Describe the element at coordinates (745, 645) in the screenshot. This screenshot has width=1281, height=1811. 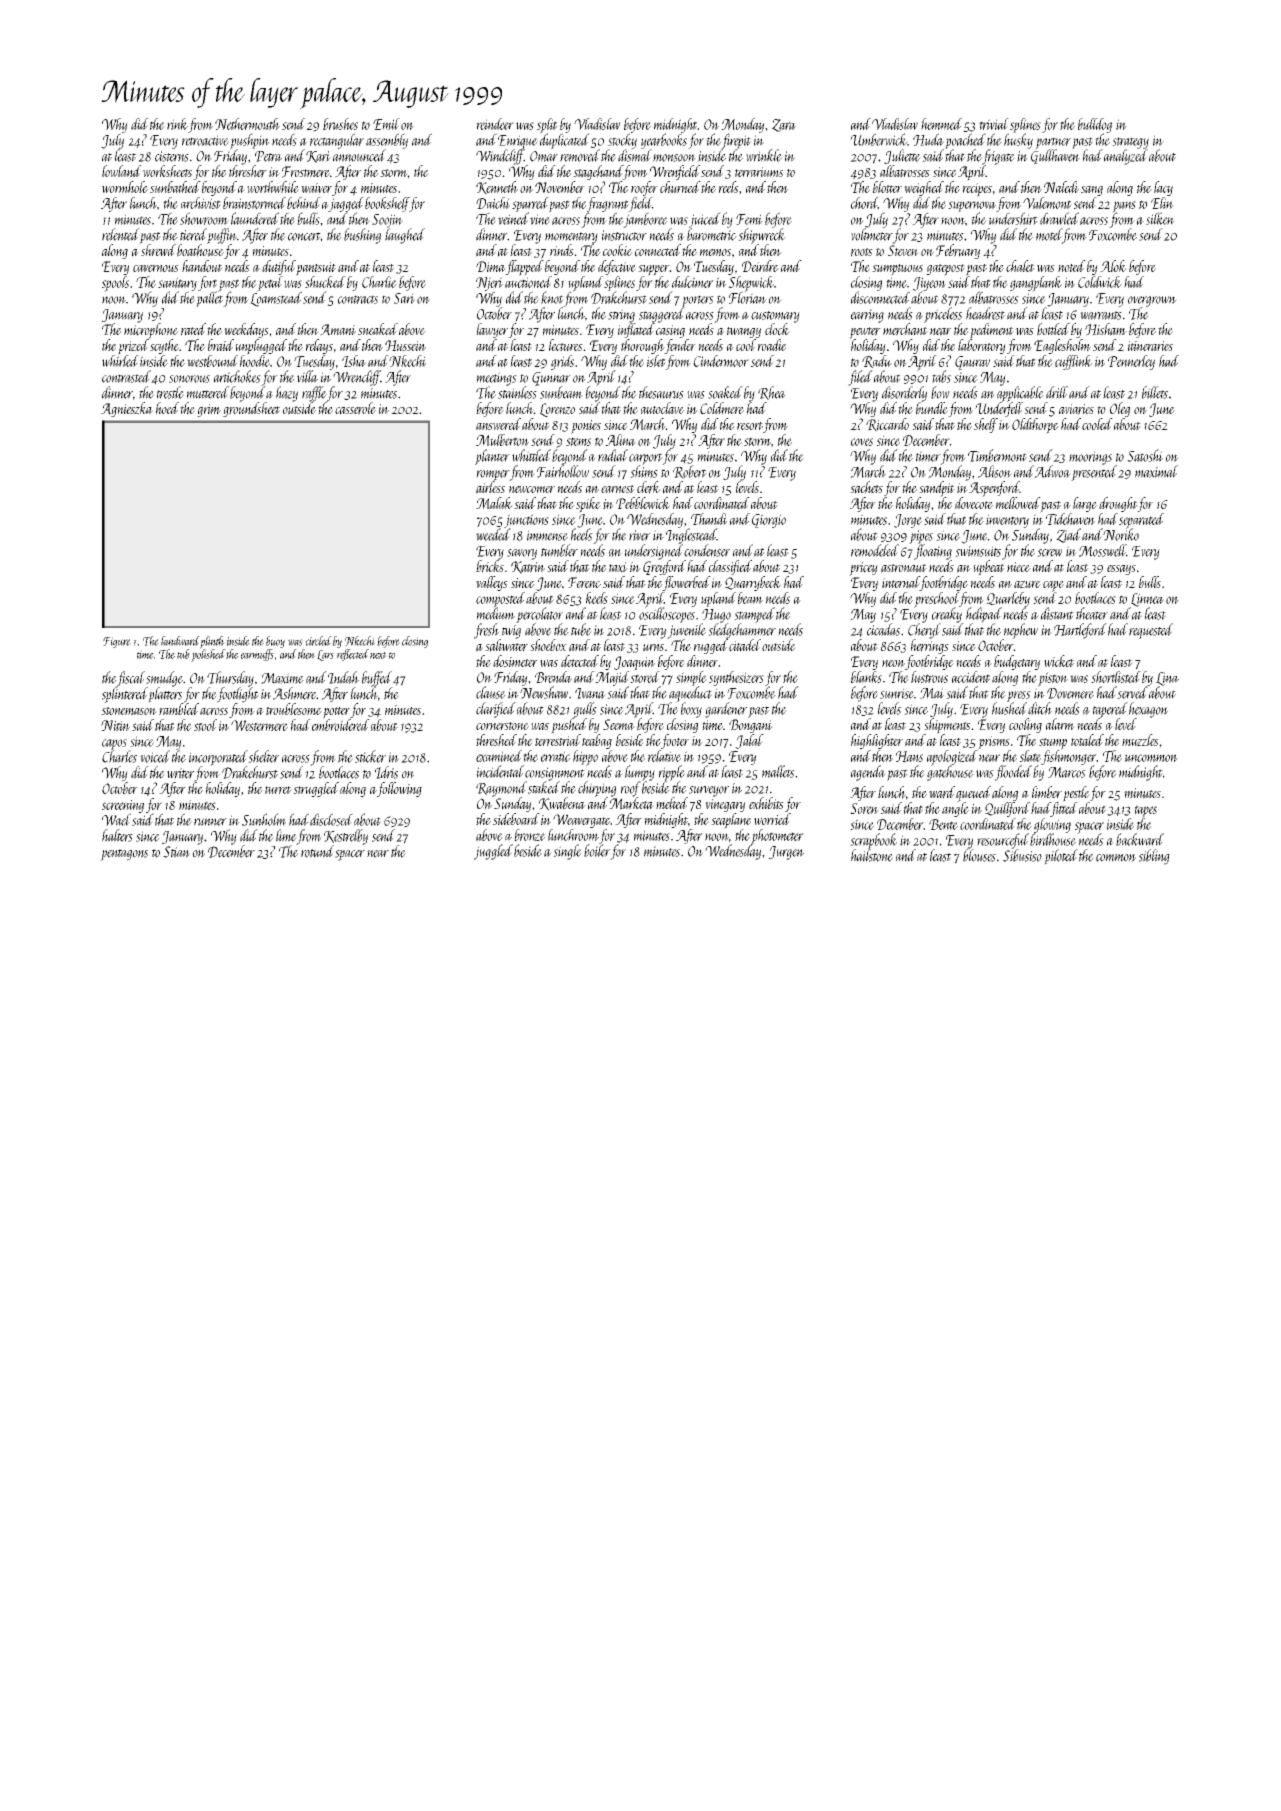
I see `citadel` at that location.
